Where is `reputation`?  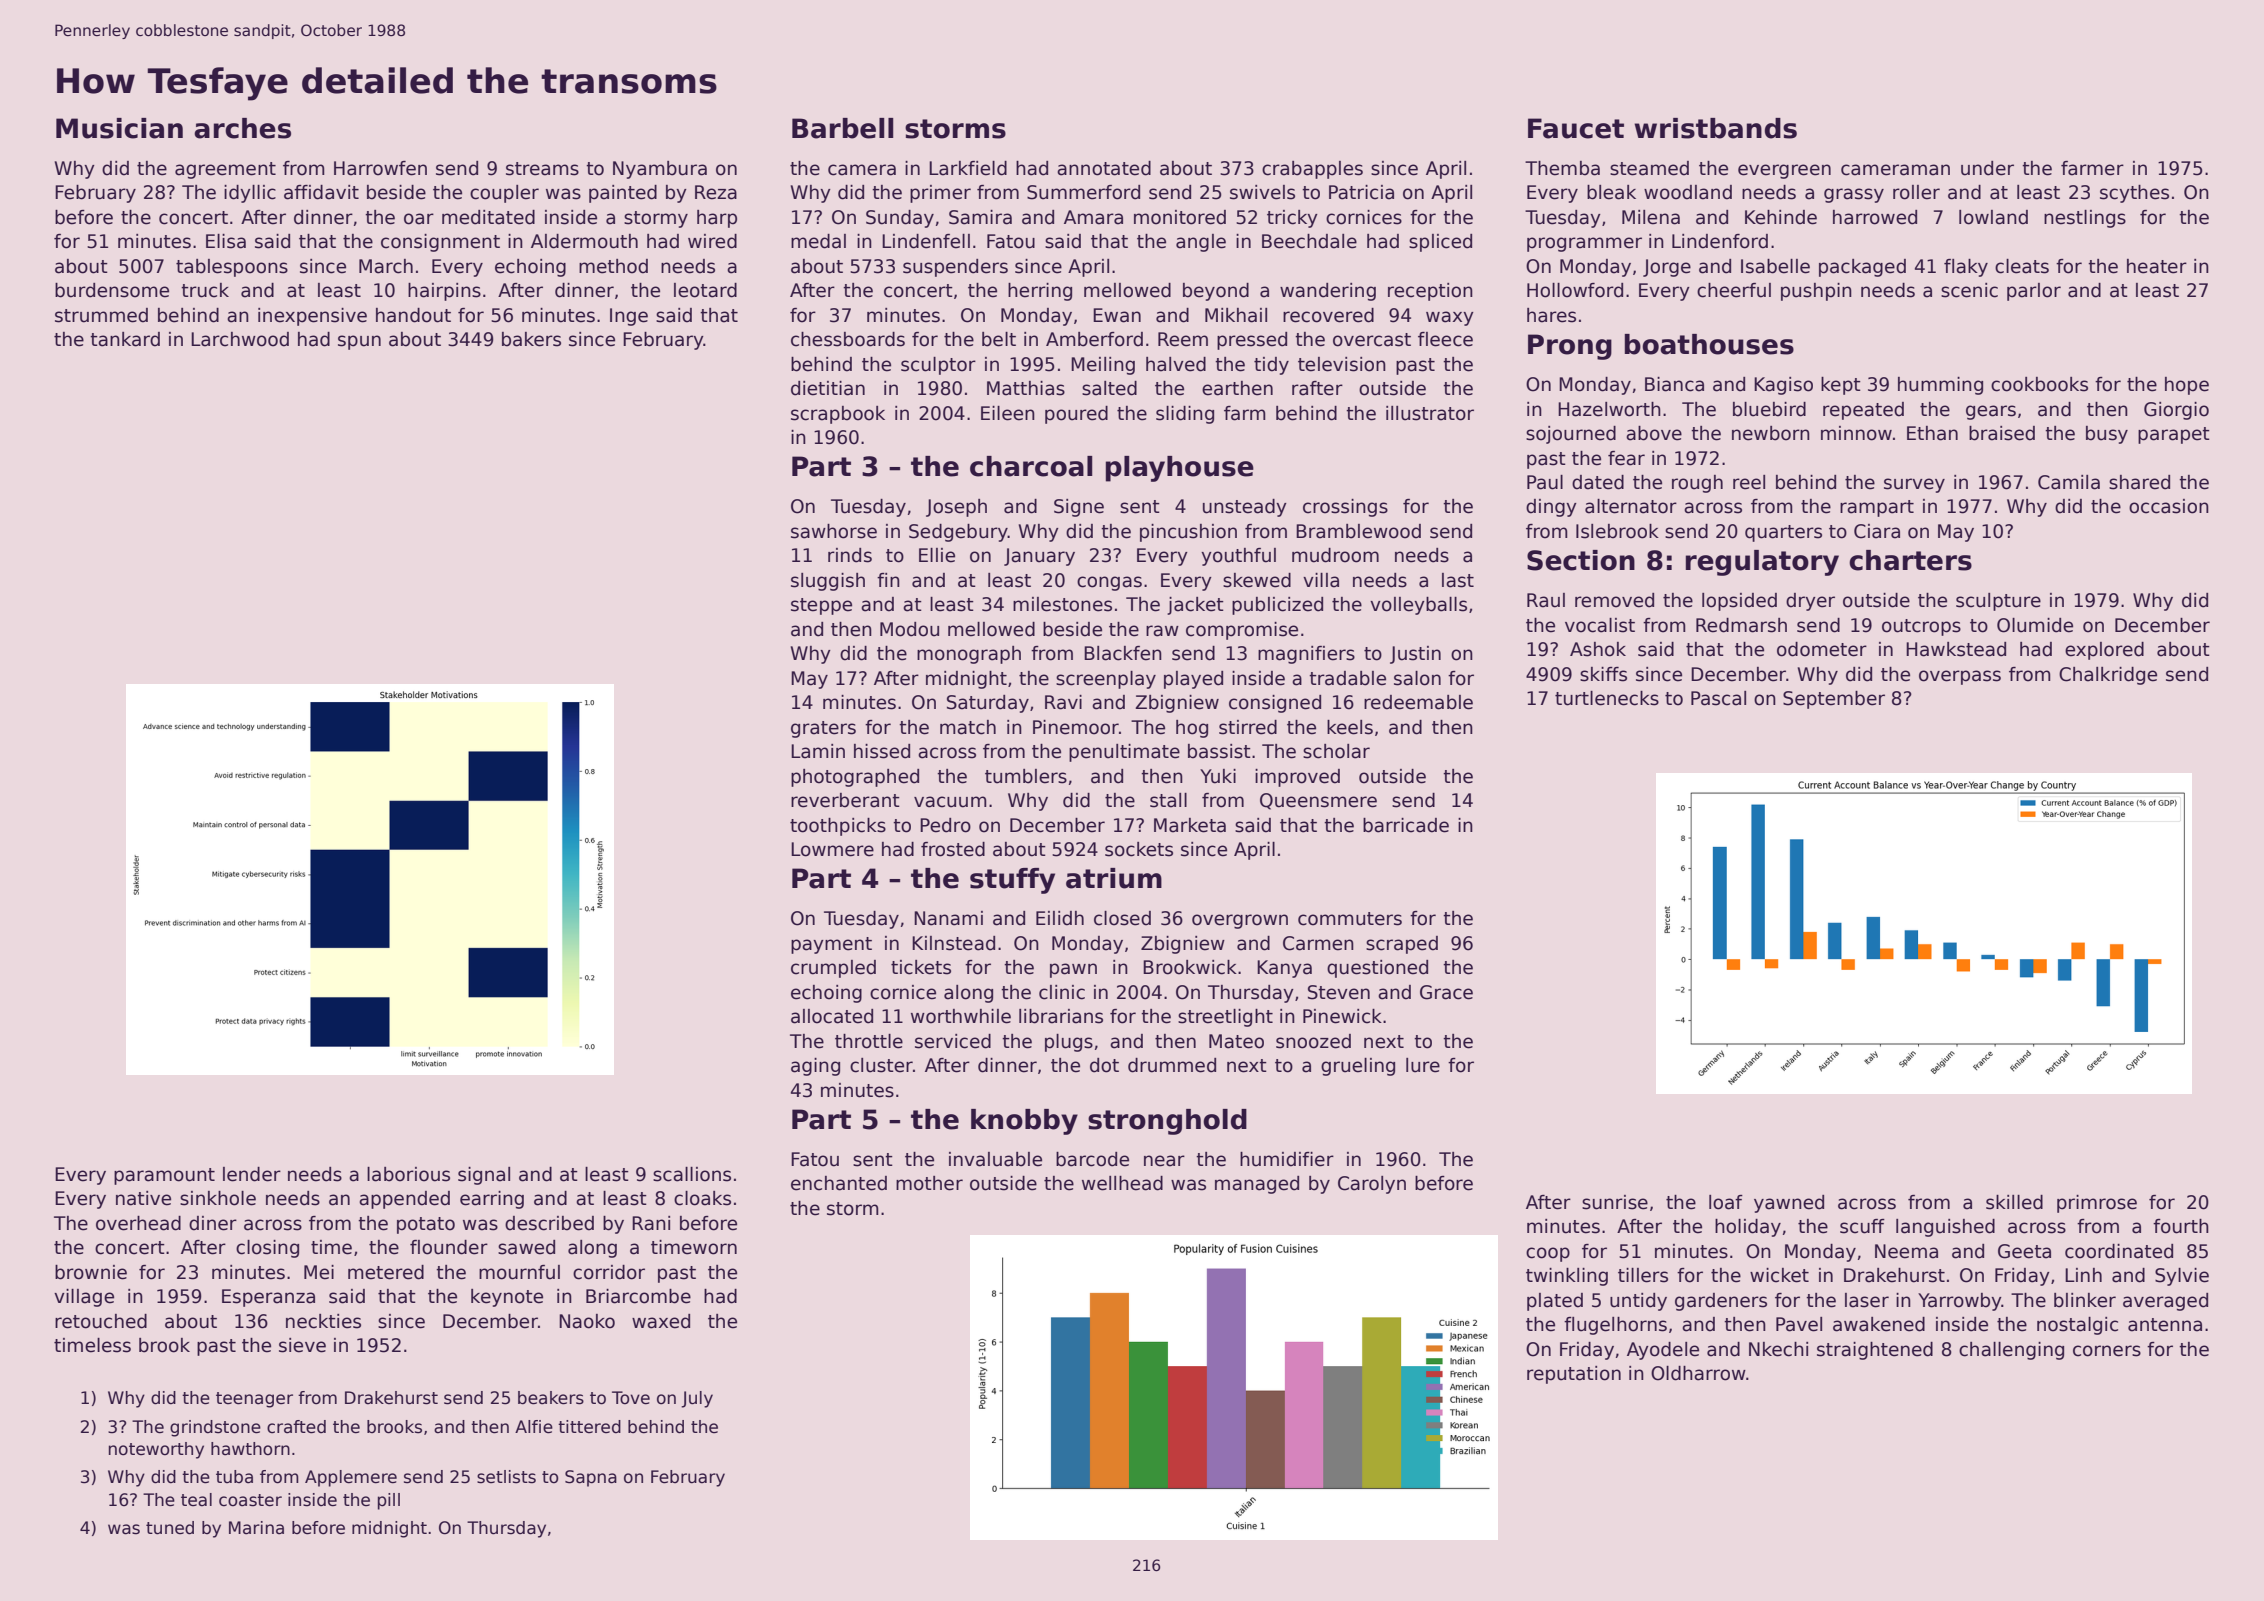 reputation is located at coordinates (1574, 1375).
